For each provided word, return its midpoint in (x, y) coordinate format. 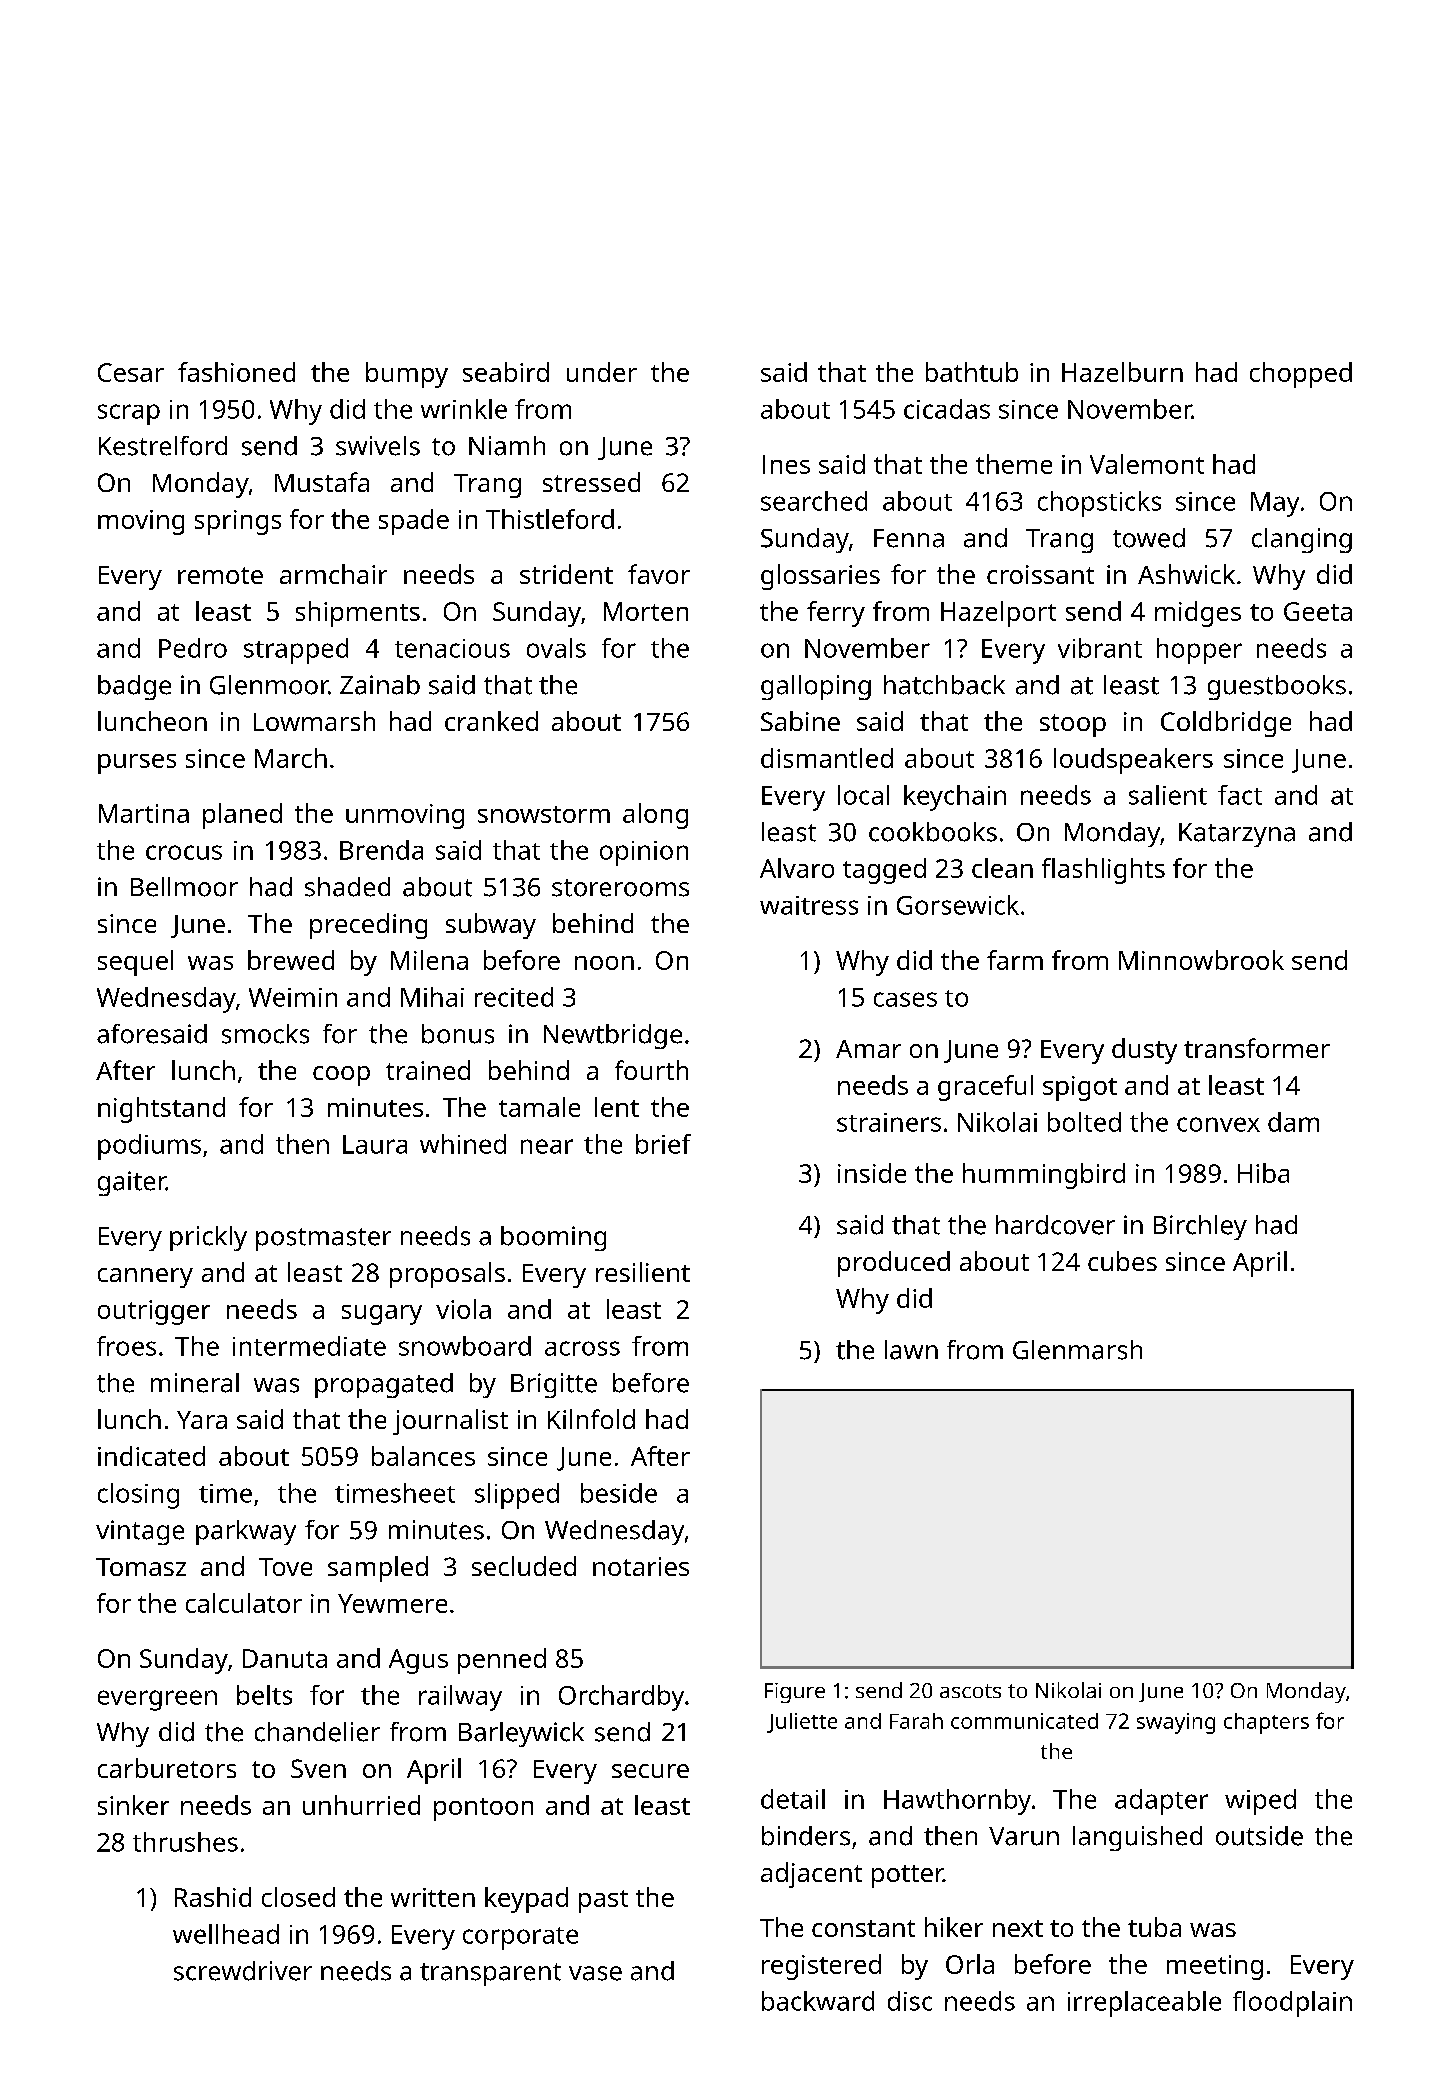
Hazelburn (1122, 372)
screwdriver (243, 1971)
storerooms (620, 888)
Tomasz (141, 1567)
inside (872, 1173)
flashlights (1103, 871)
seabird (506, 372)
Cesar (131, 372)
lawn (911, 1350)
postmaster (323, 1239)
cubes (1122, 1261)
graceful (985, 1088)
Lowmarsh (314, 721)
